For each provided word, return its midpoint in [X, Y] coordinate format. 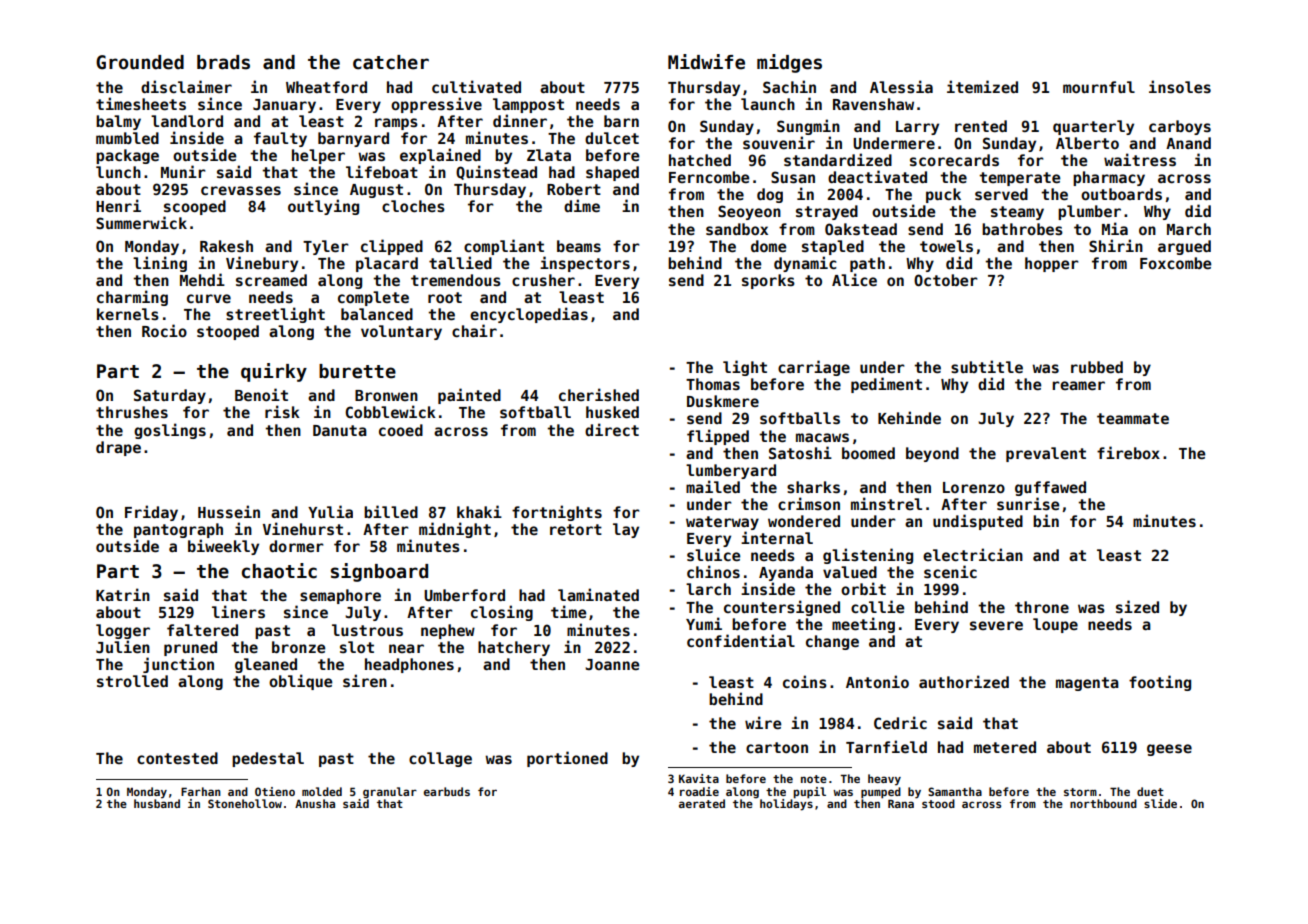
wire [763, 722]
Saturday [170, 396]
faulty [280, 139]
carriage [814, 368]
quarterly [1093, 127]
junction [178, 665]
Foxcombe [1175, 263]
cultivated [476, 86]
